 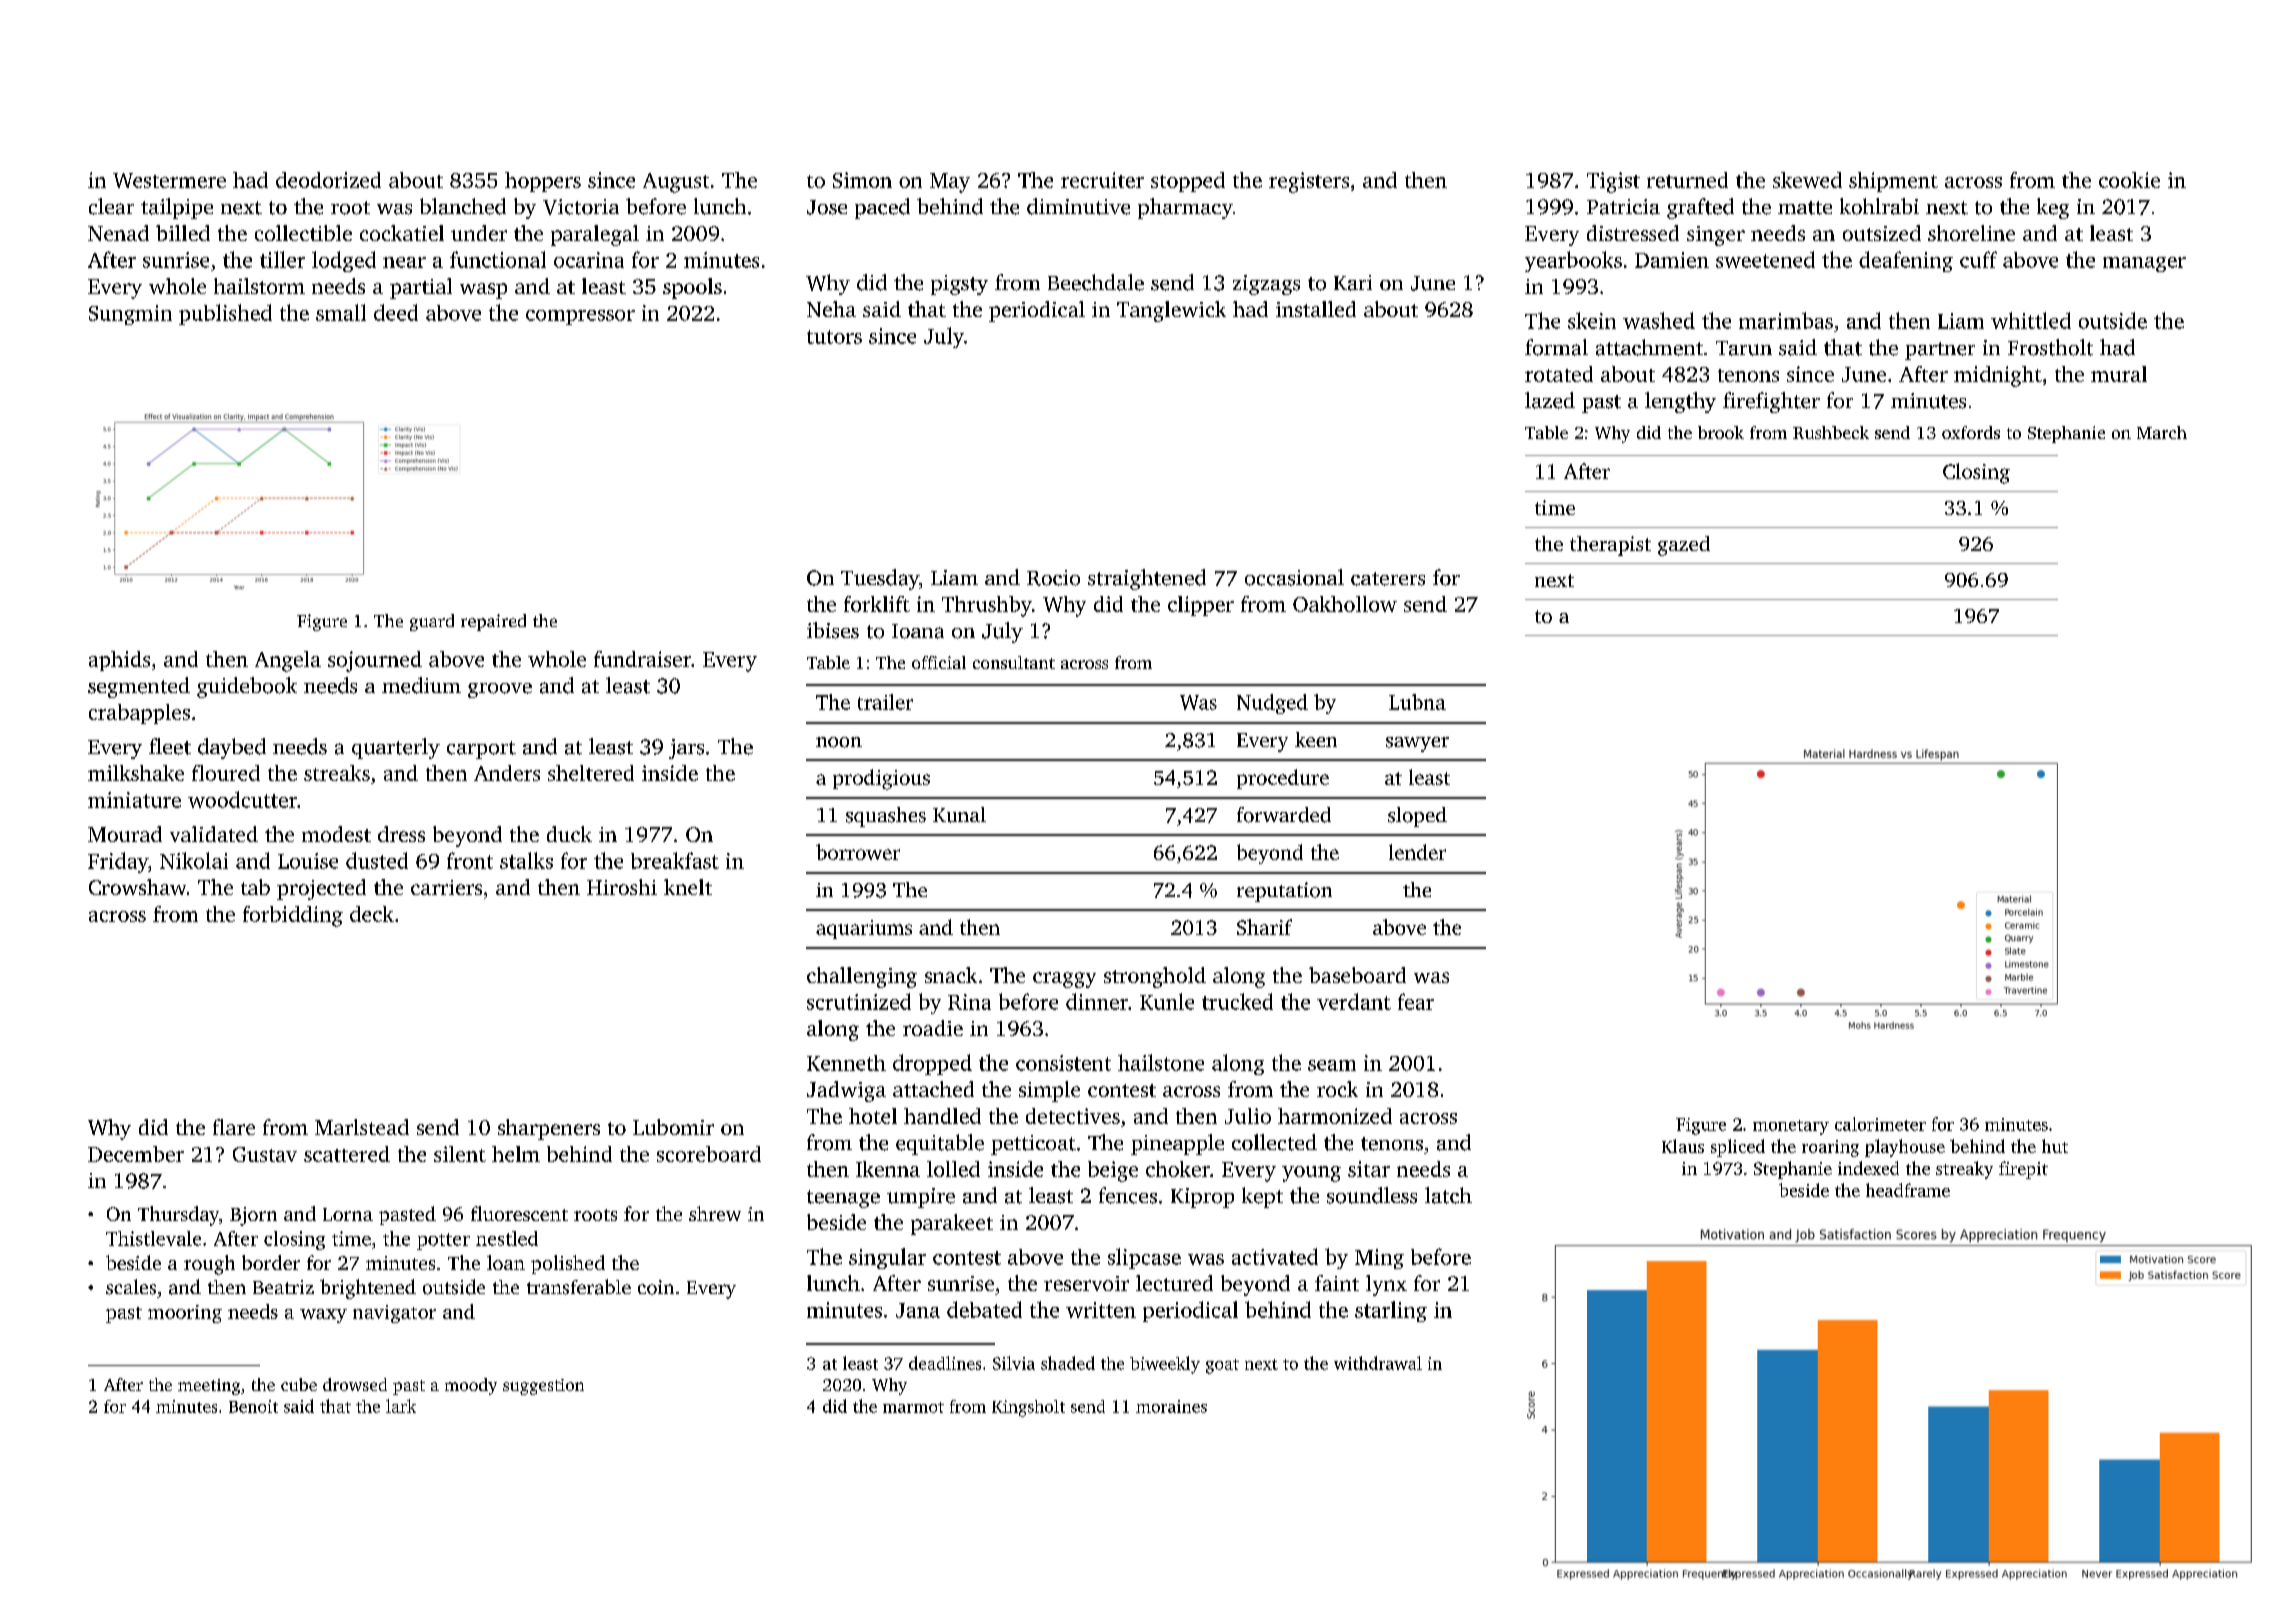 What do you see at coordinates (568, 1264) in the document?
I see `polished` at bounding box center [568, 1264].
